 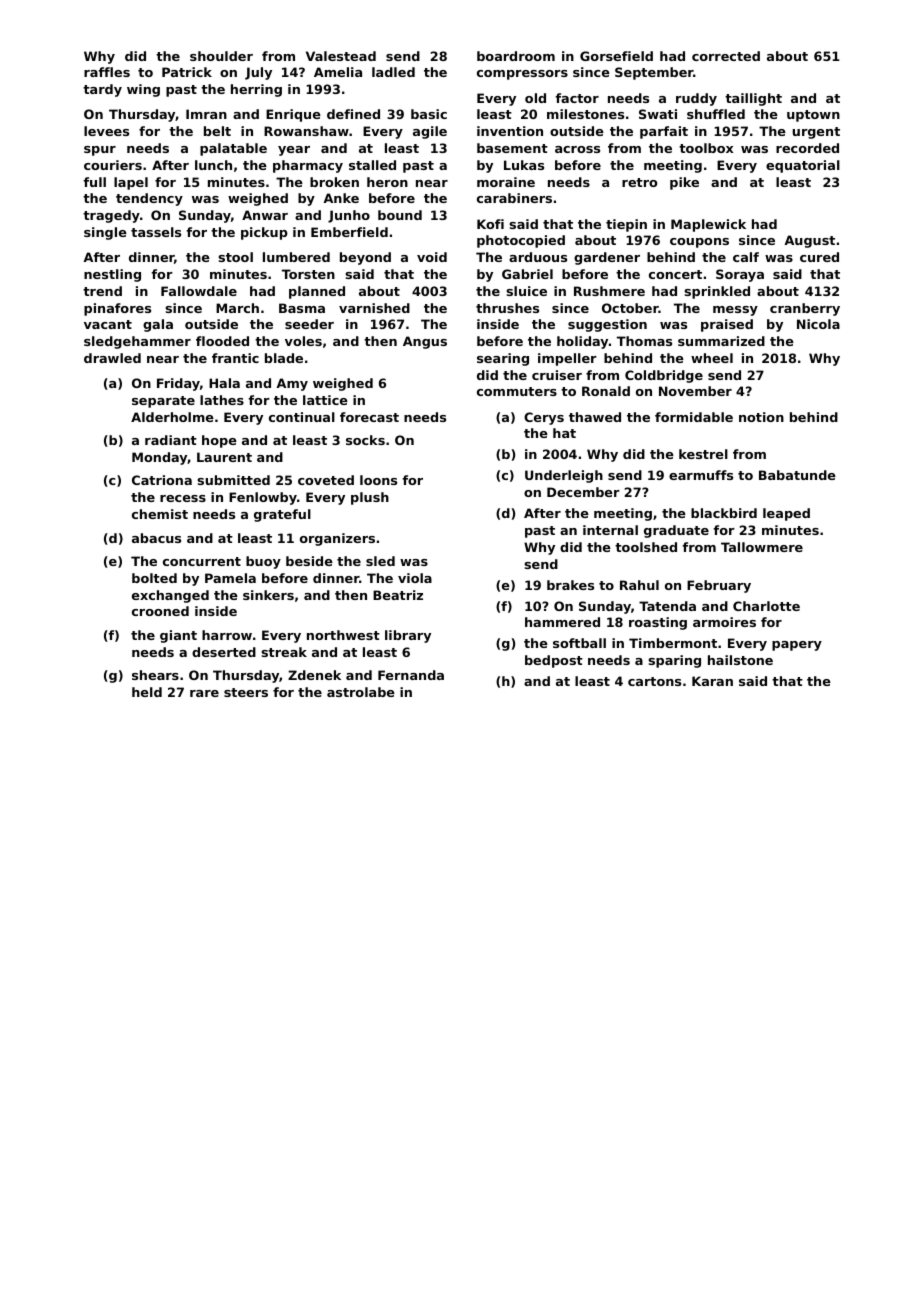 What do you see at coordinates (108, 324) in the page?
I see `vacant` at bounding box center [108, 324].
